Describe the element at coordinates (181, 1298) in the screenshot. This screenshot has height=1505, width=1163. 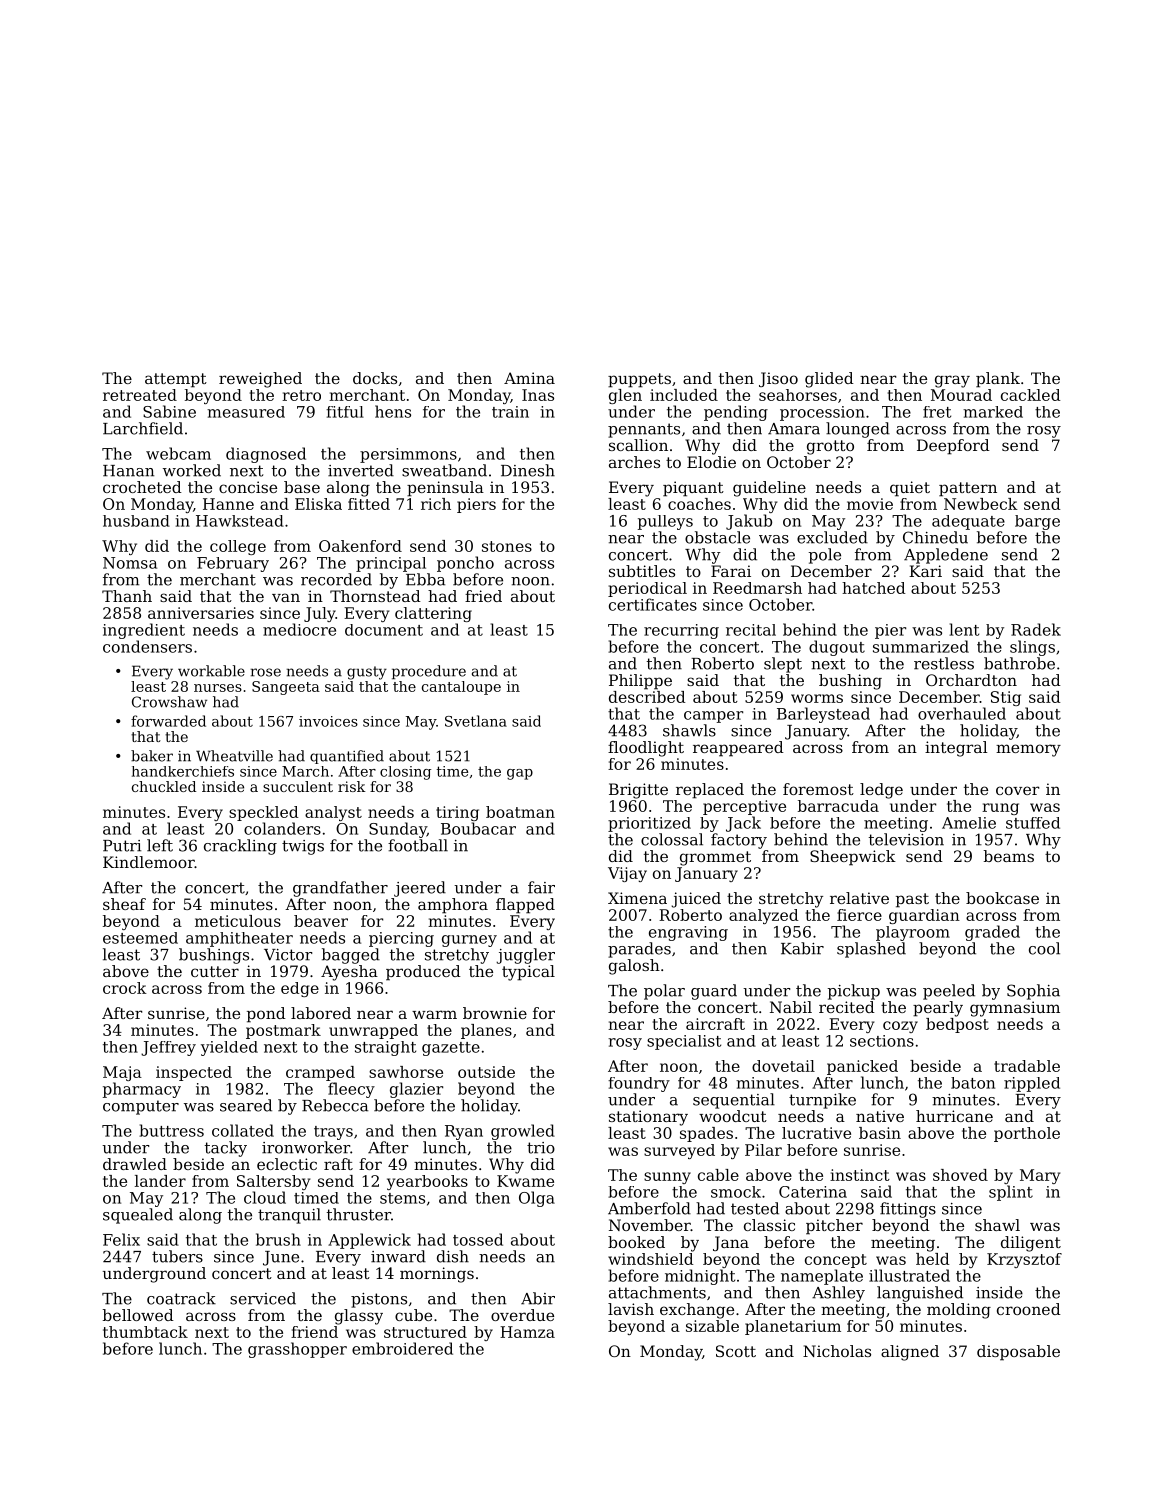
I see `coatrack` at that location.
